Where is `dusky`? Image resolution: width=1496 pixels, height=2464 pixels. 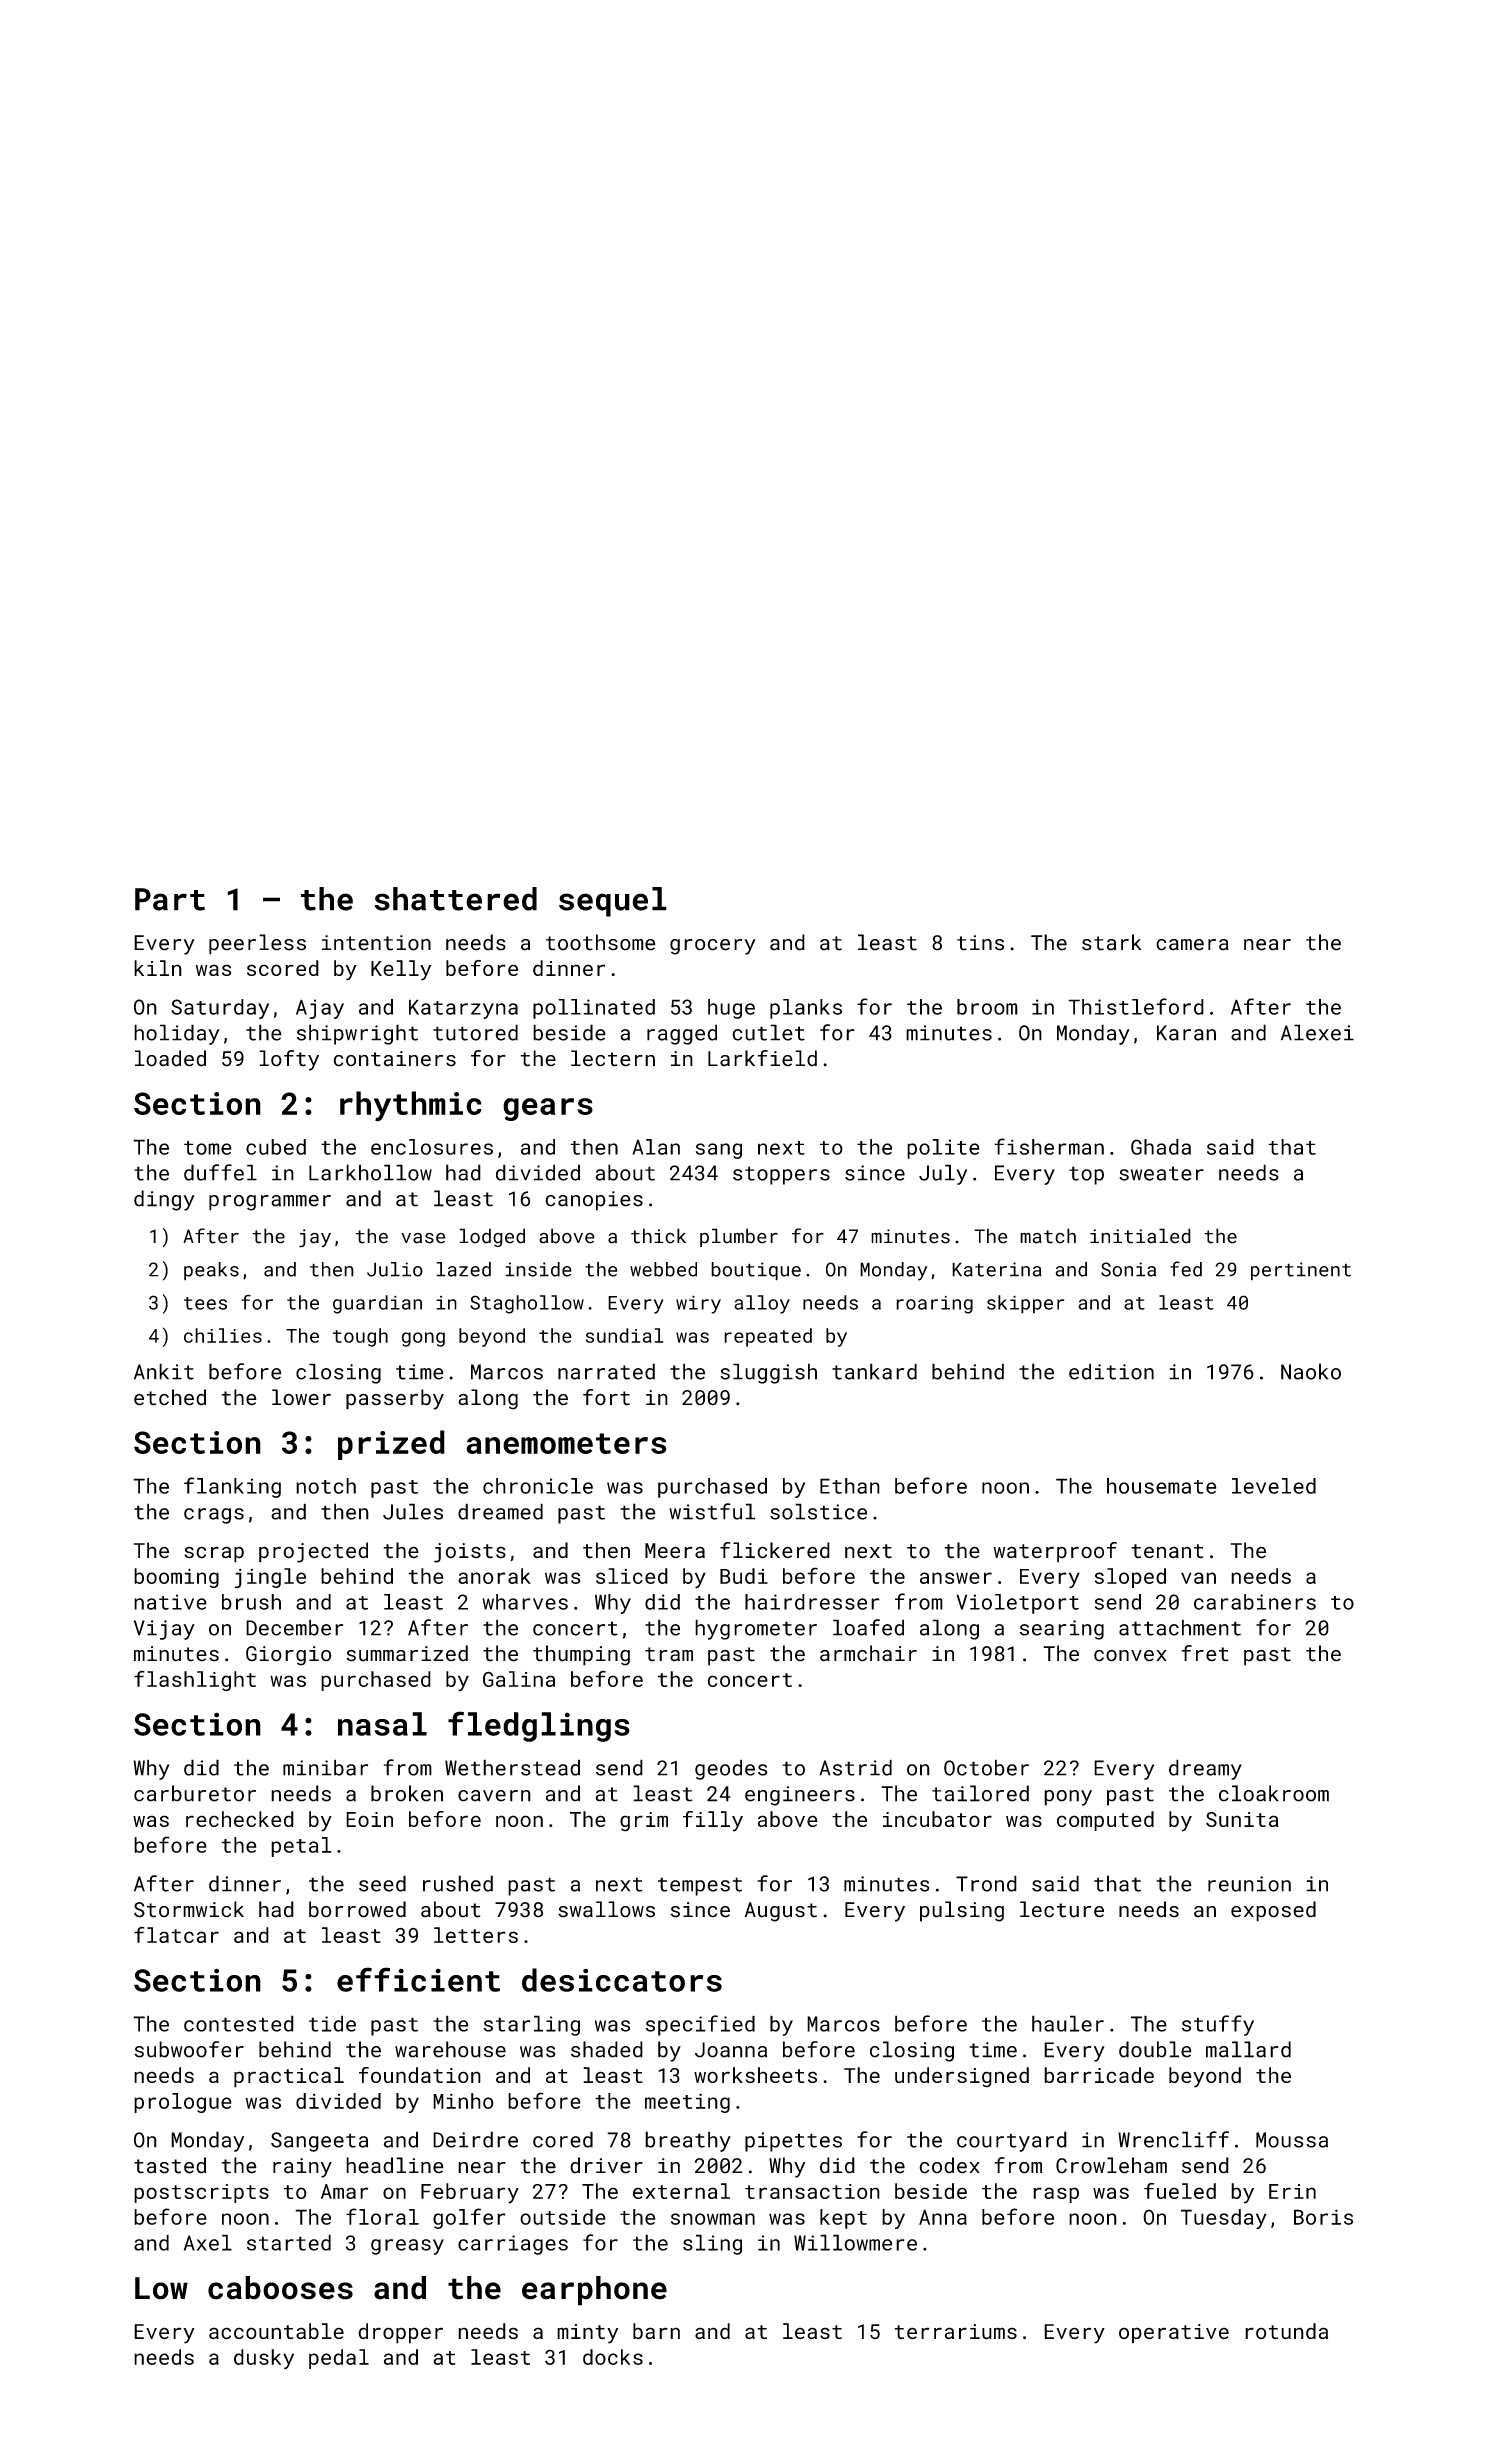
dusky is located at coordinates (264, 2359).
